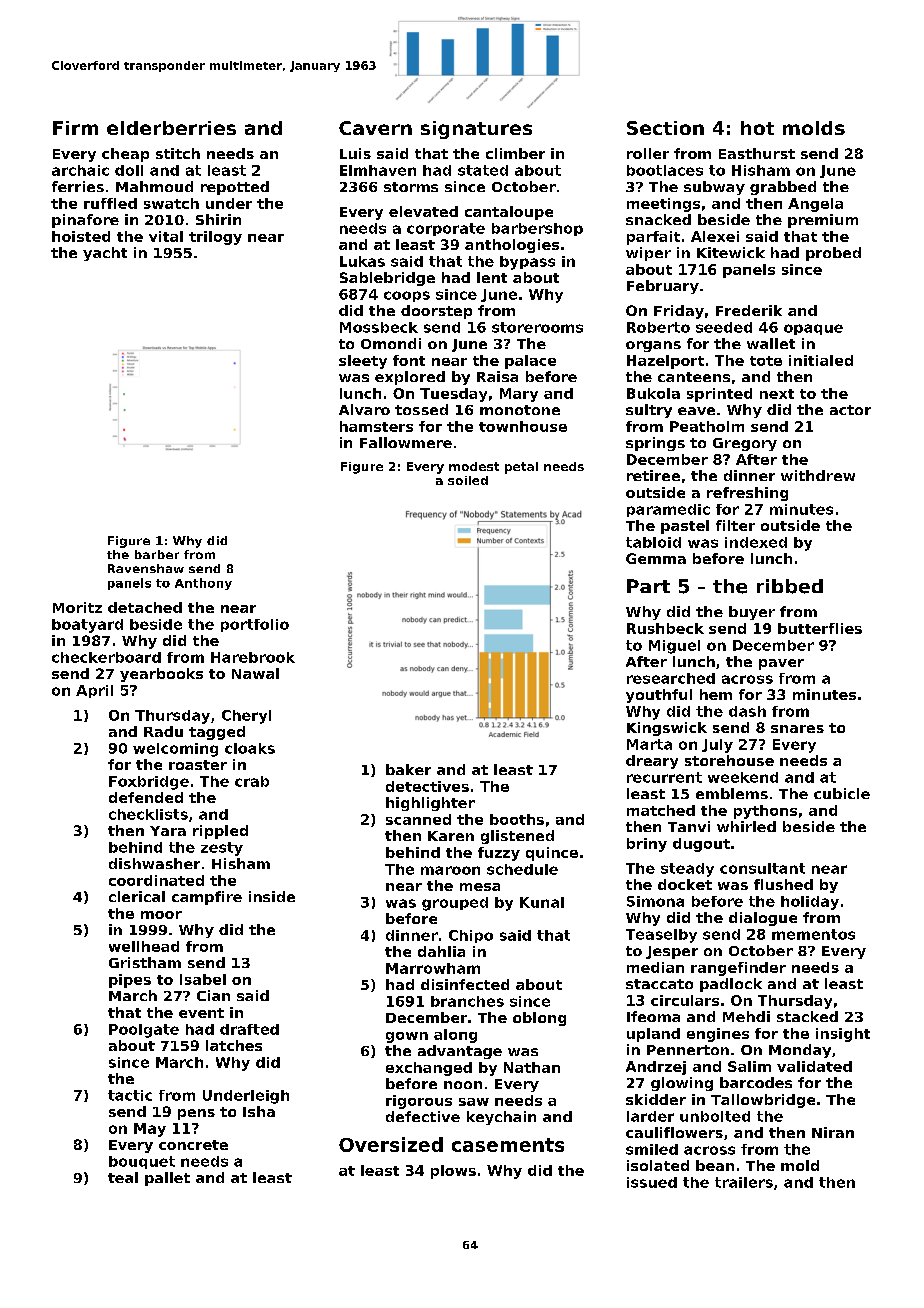 The height and width of the document is (1308, 924). Describe the element at coordinates (106, 657) in the document. I see `checkerboard` at that location.
